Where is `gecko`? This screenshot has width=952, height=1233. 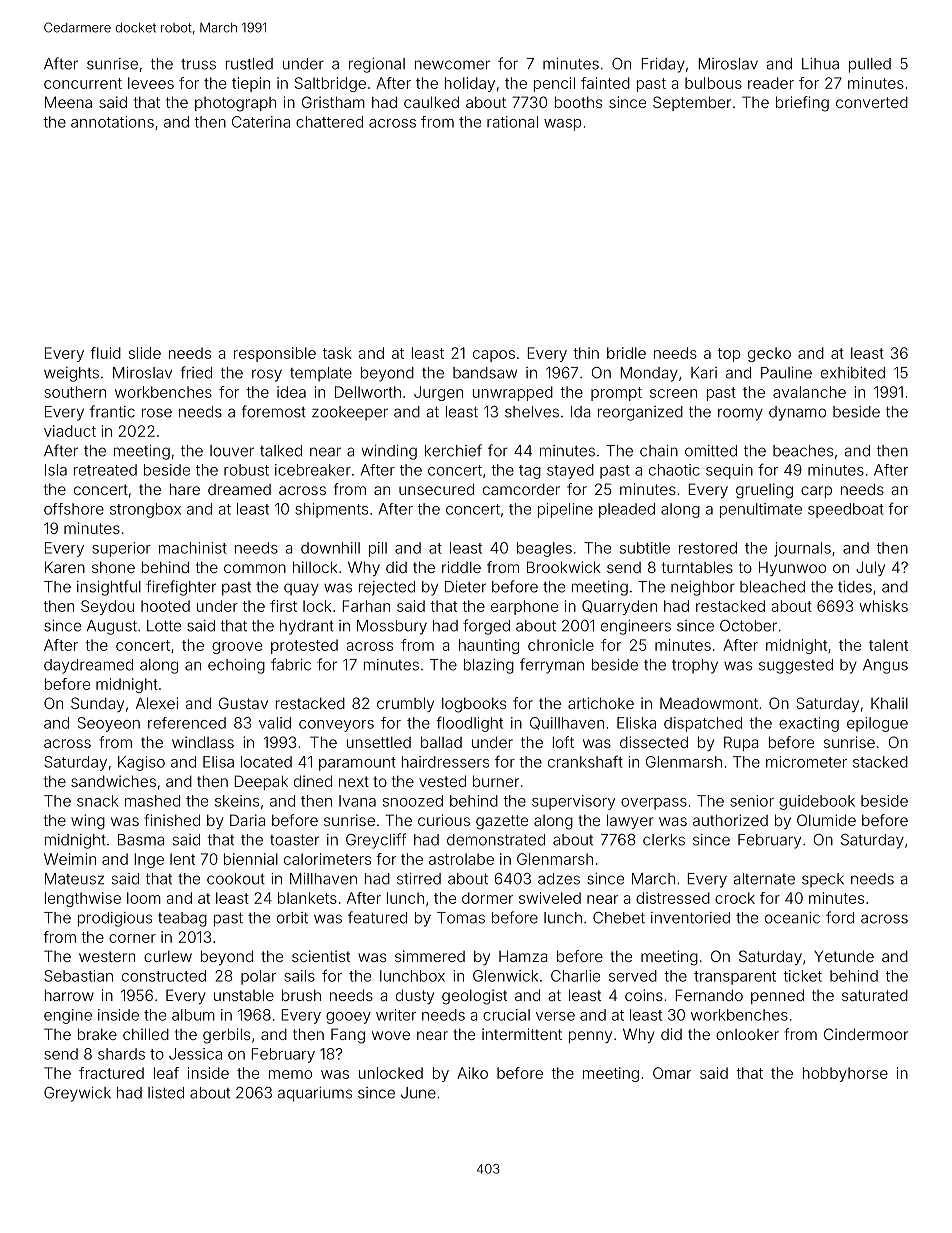
gecko is located at coordinates (769, 354).
